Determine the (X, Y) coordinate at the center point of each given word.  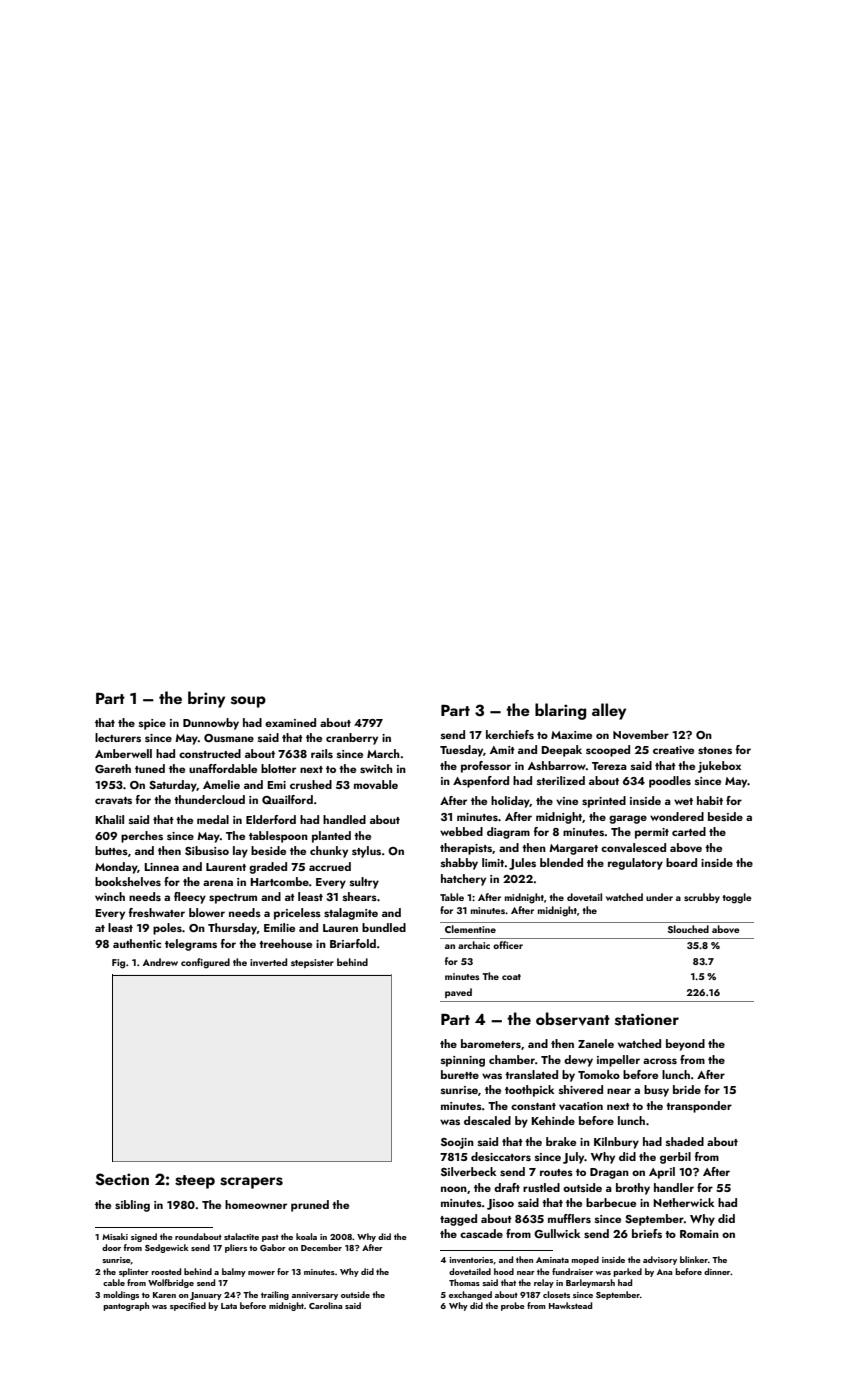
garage (628, 819)
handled (344, 819)
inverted (268, 962)
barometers (491, 1043)
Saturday (173, 786)
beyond (685, 1045)
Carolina (326, 1305)
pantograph (126, 1306)
